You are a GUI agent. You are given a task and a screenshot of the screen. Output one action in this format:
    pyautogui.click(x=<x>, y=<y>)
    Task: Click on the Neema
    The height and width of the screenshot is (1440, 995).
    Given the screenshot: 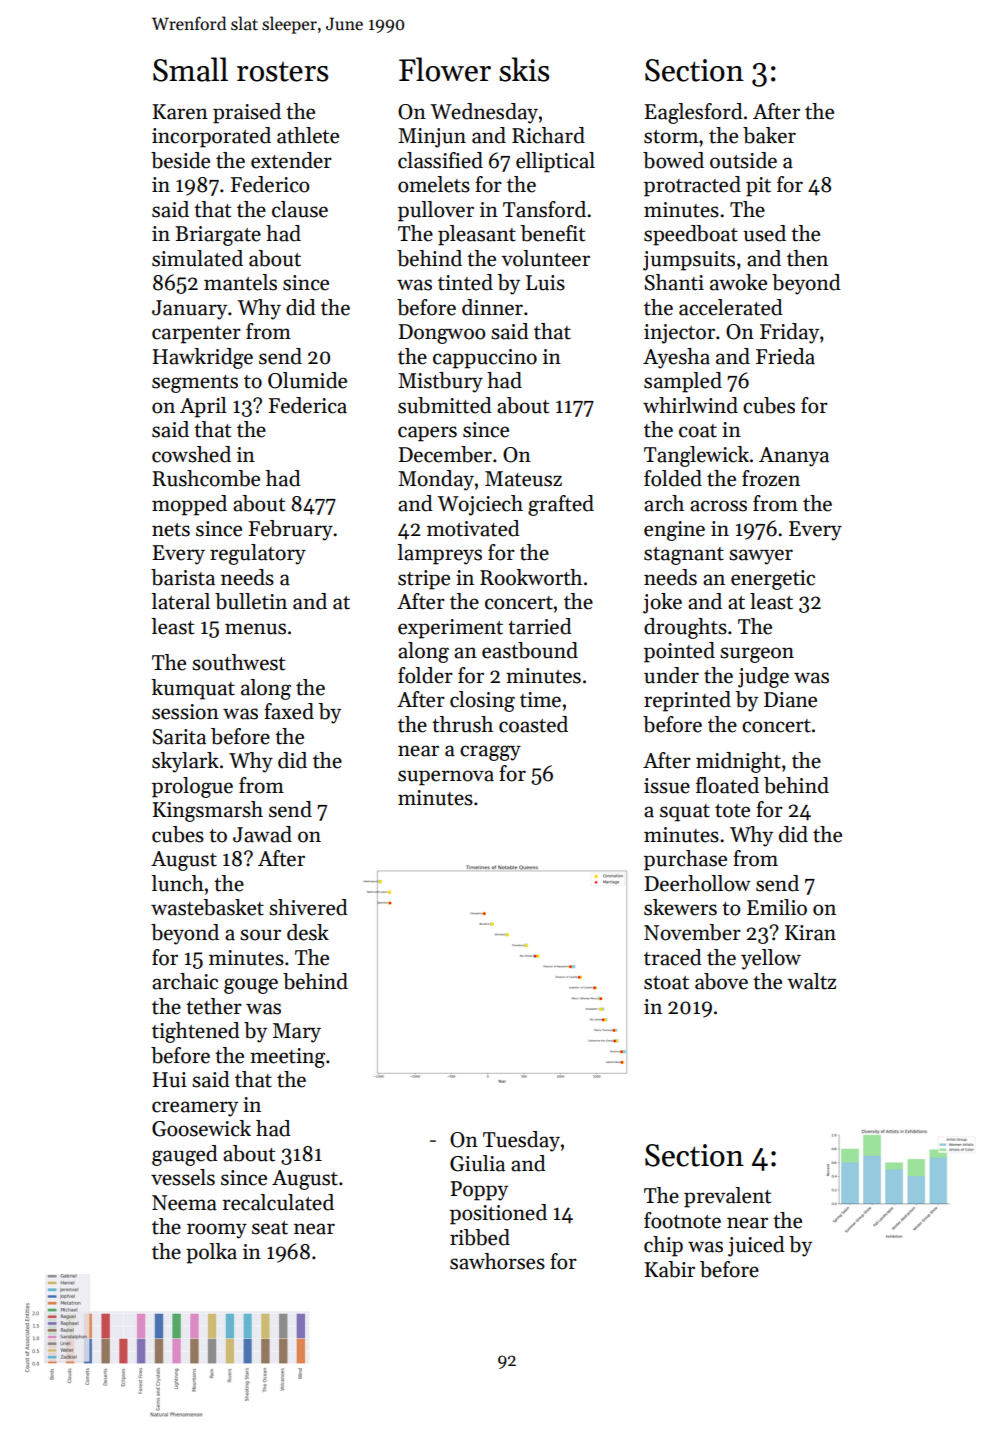 What is the action you would take?
    pyautogui.click(x=184, y=1203)
